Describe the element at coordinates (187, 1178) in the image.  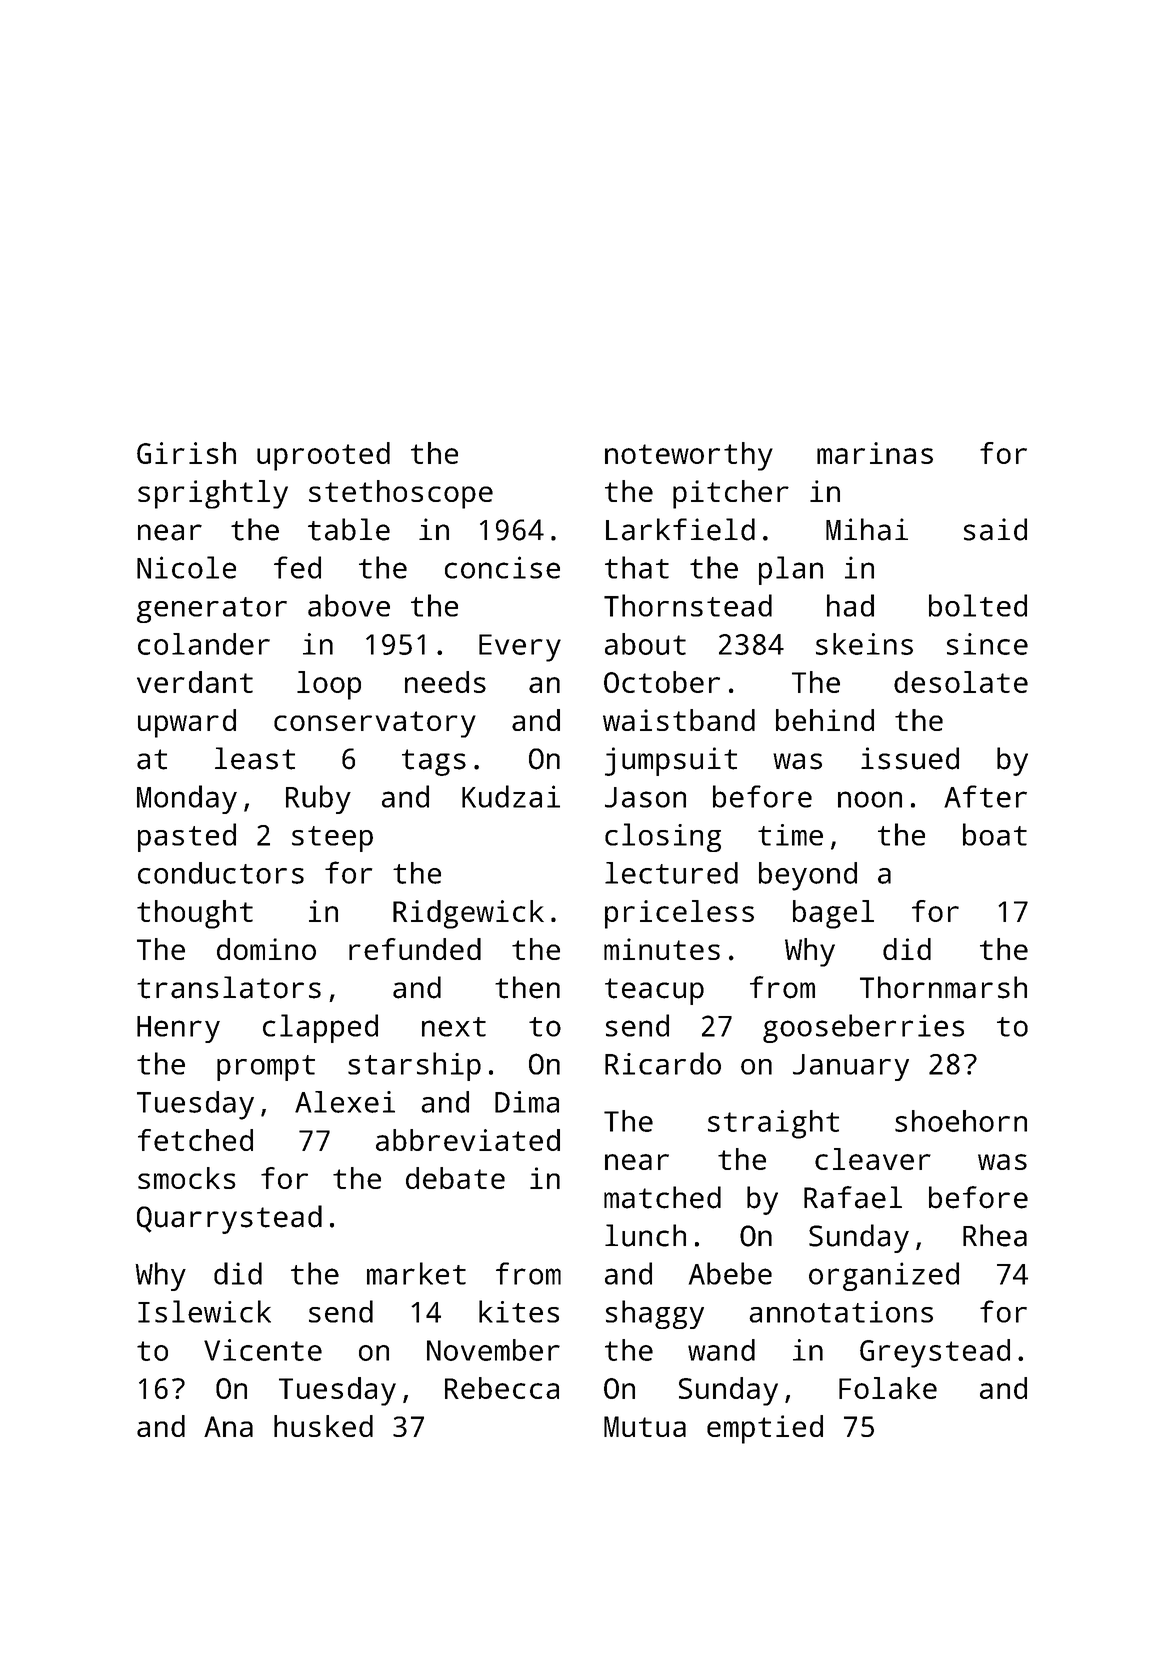
I see `smocks` at that location.
